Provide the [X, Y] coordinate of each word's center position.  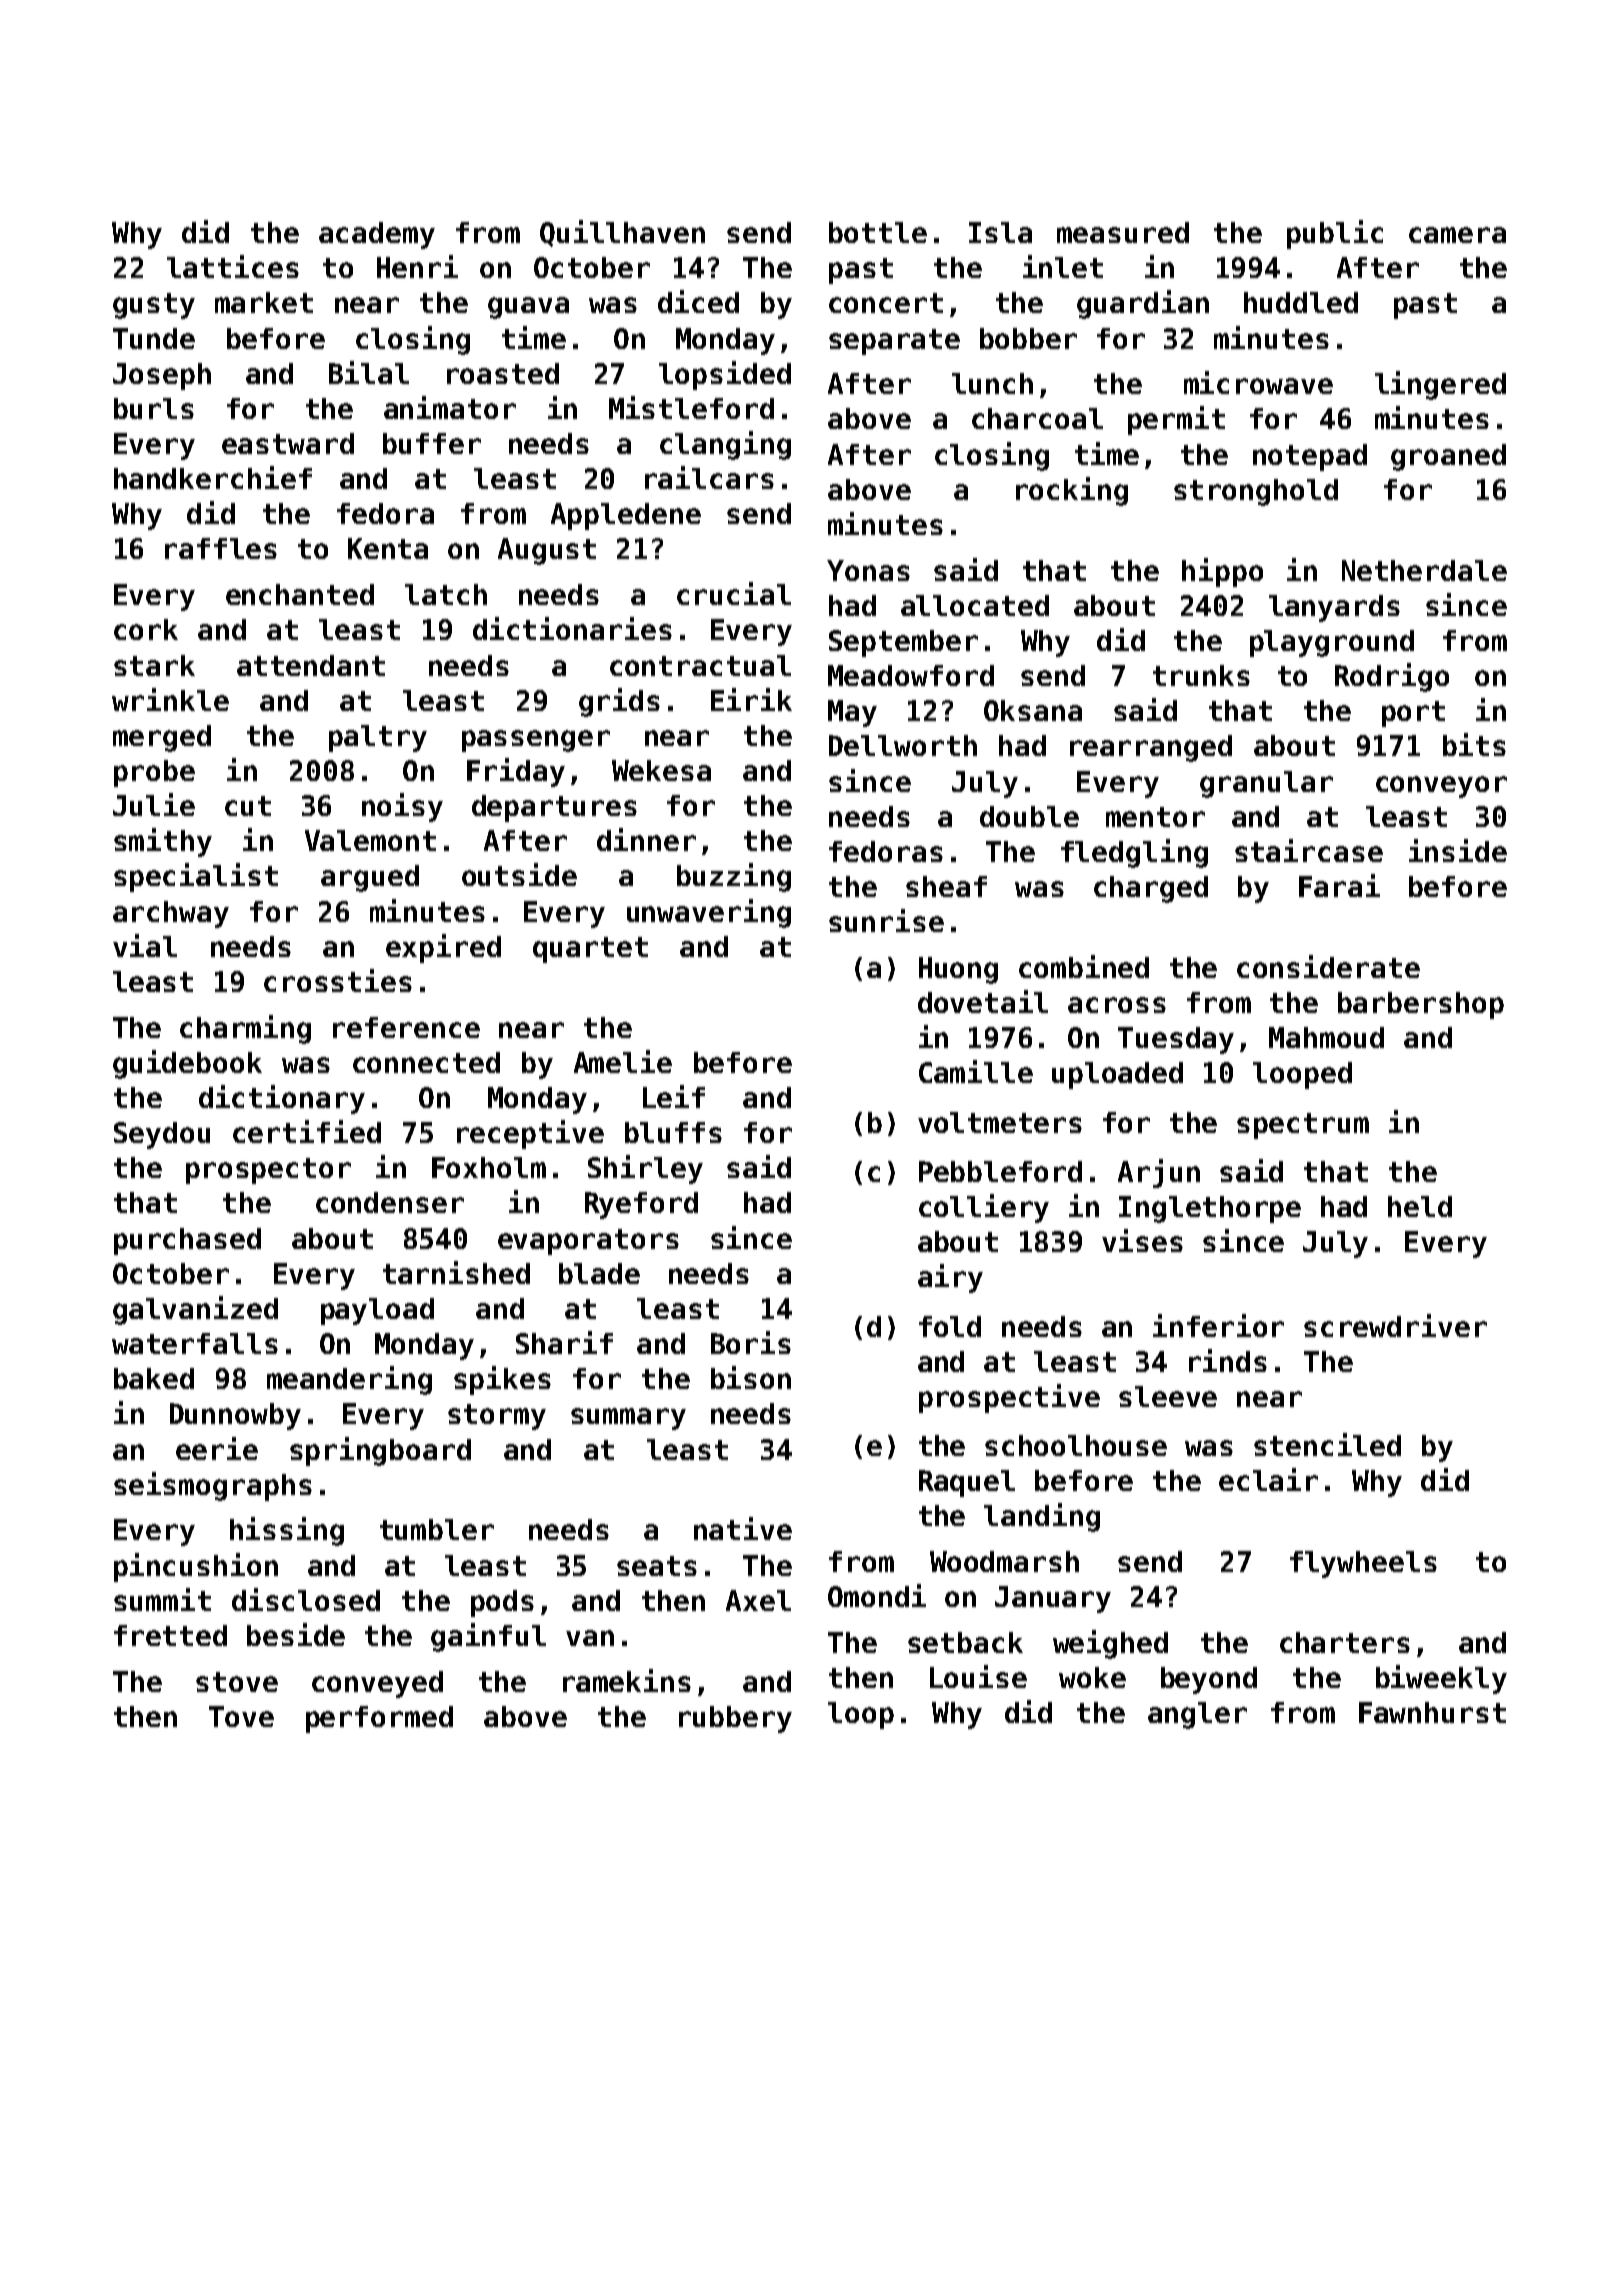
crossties [338, 980]
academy [377, 235]
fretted [170, 1635]
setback [965, 1642]
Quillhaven [622, 233]
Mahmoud [1326, 1037]
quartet [590, 950]
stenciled [1327, 1444]
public [1335, 234]
